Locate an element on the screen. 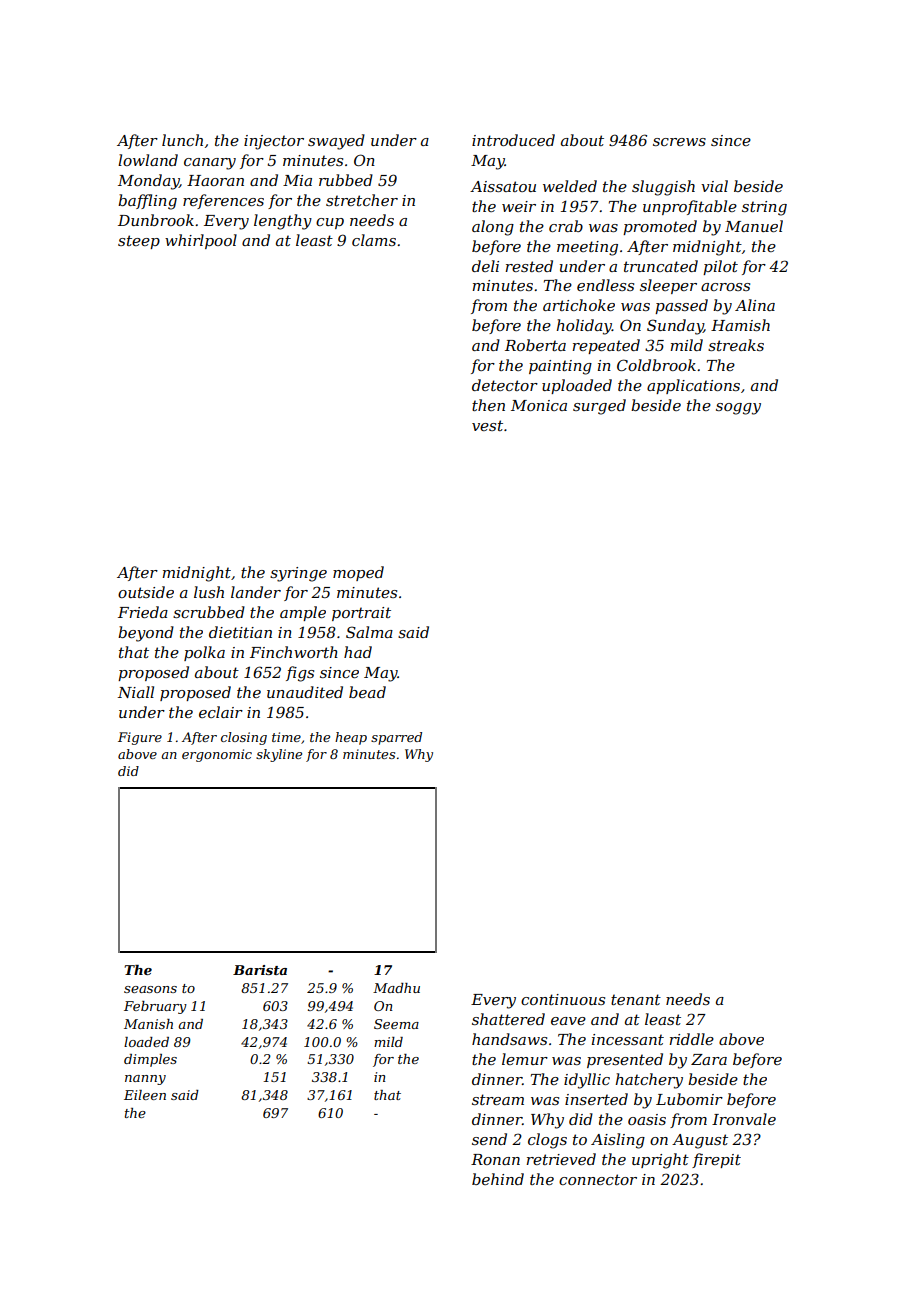 The width and height of the screenshot is (908, 1316). riddle is located at coordinates (691, 1039).
